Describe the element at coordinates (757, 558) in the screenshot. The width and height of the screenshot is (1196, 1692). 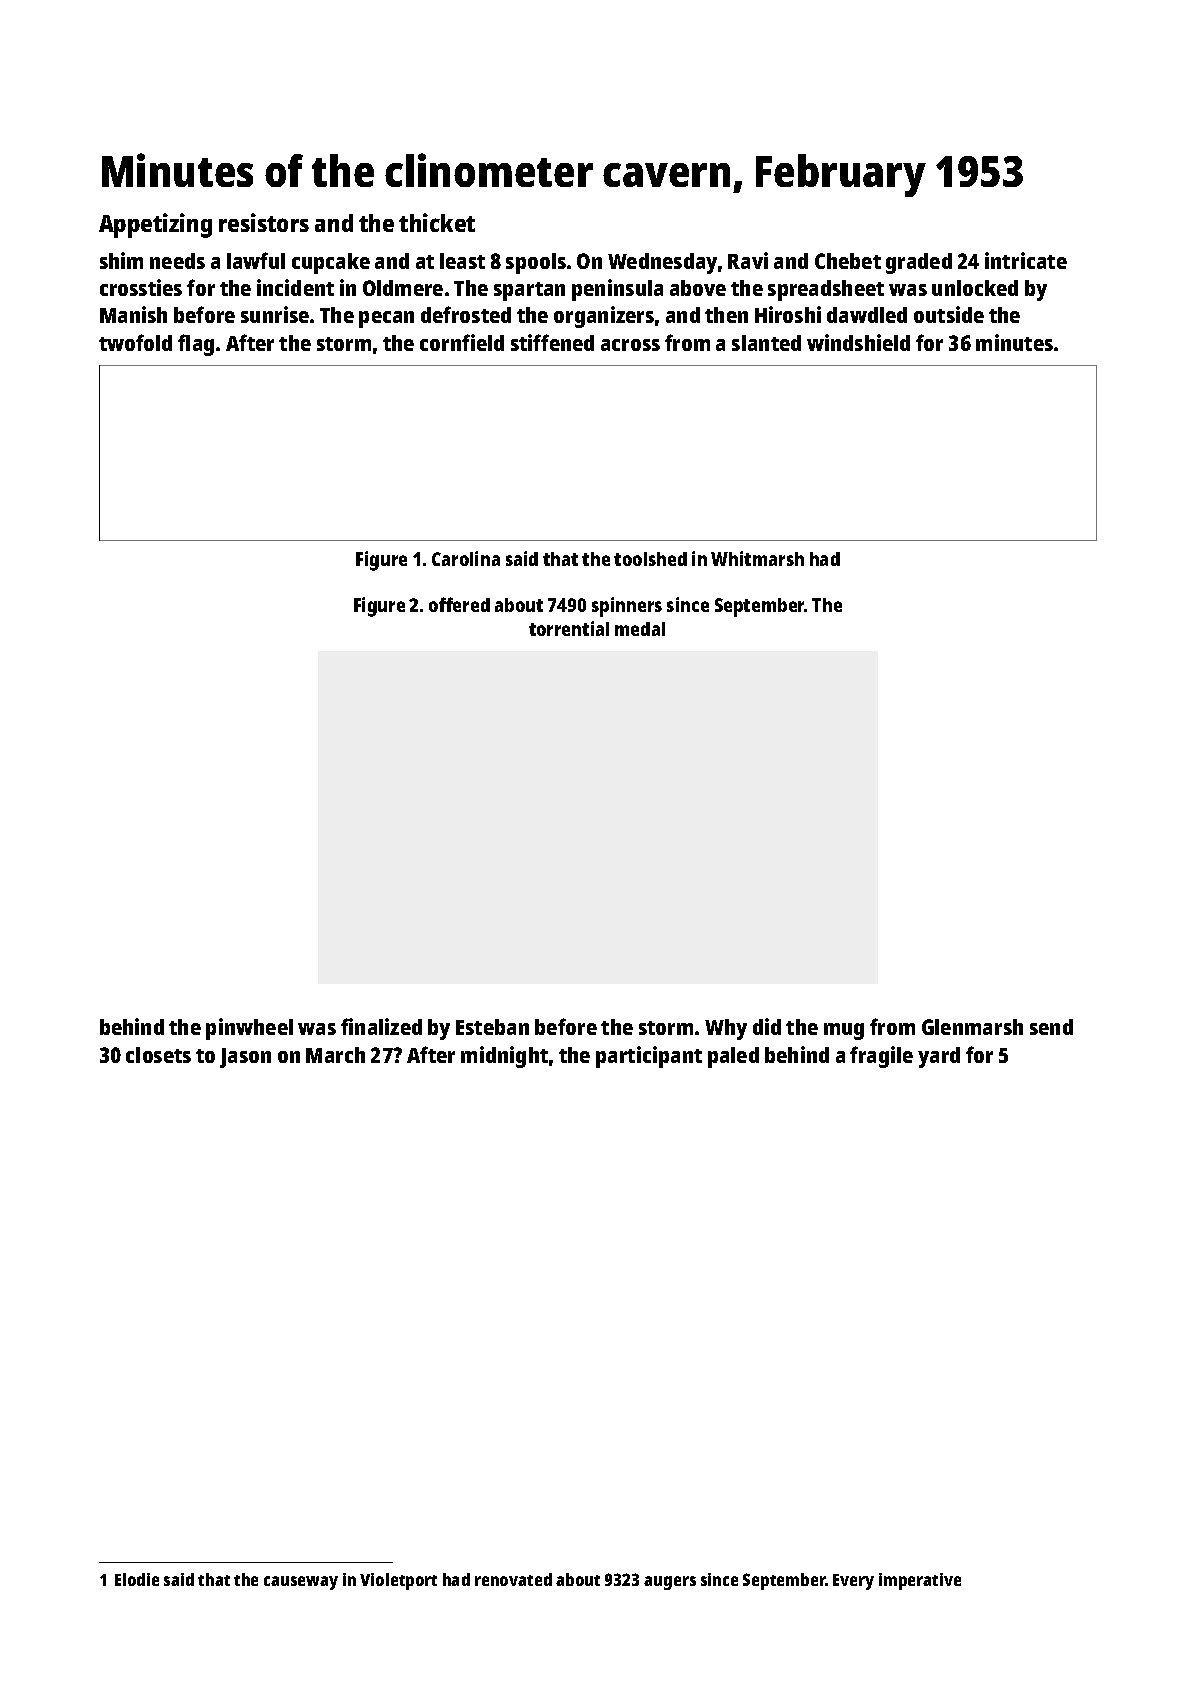
I see `Whitmarsh` at that location.
